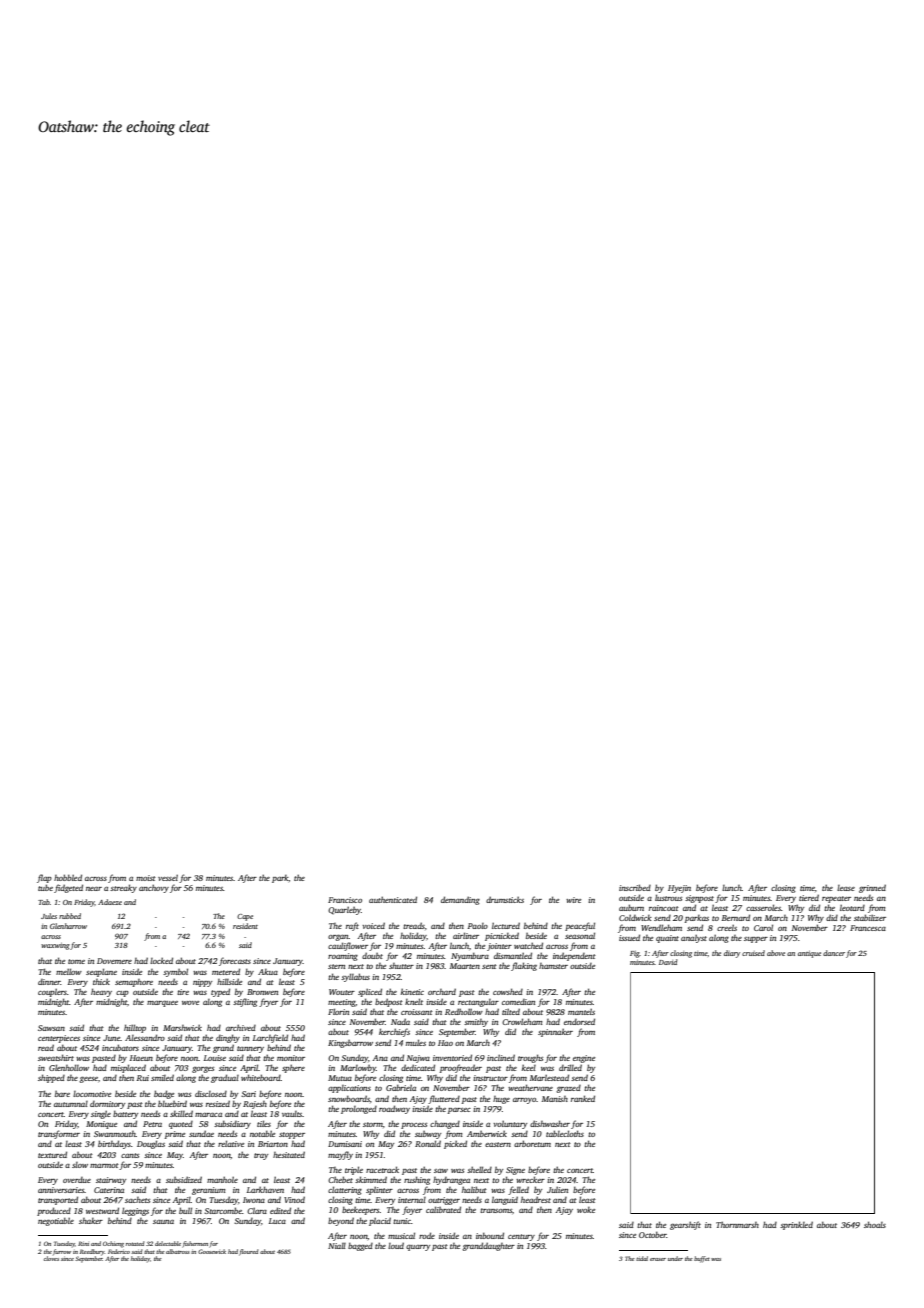 This screenshot has width=924, height=1308. What do you see at coordinates (223, 1210) in the screenshot?
I see `Starcombe` at bounding box center [223, 1210].
